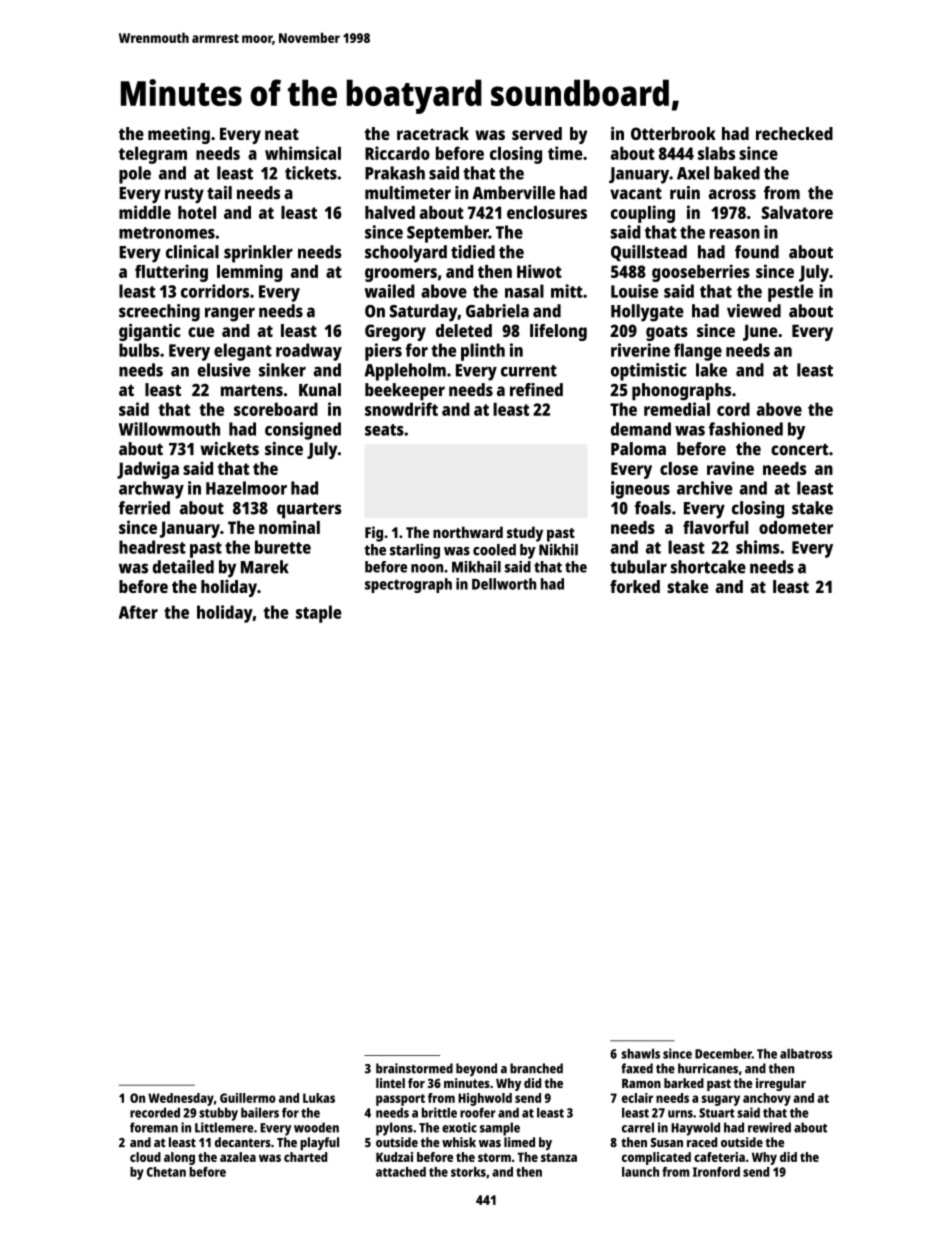  What do you see at coordinates (673, 133) in the screenshot?
I see `Otterbrook` at bounding box center [673, 133].
